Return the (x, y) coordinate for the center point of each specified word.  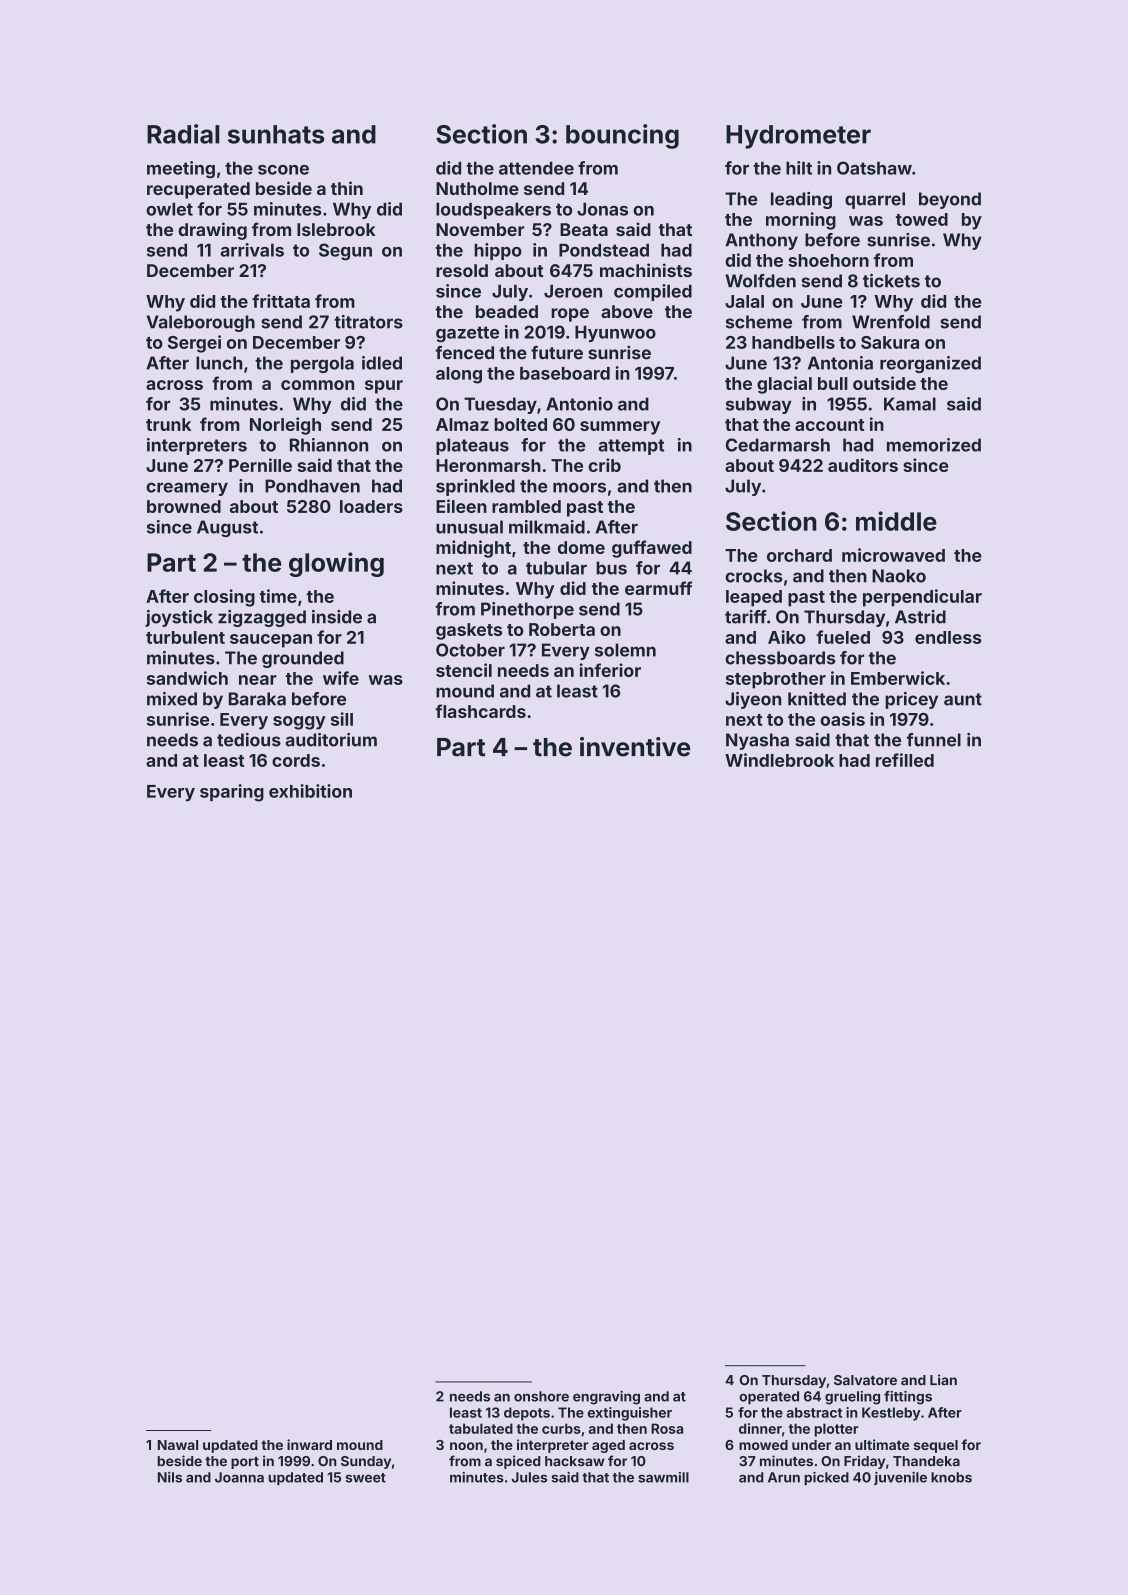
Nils (170, 1477)
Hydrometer (798, 137)
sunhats (276, 134)
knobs (951, 1477)
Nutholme (477, 188)
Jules (529, 1477)
